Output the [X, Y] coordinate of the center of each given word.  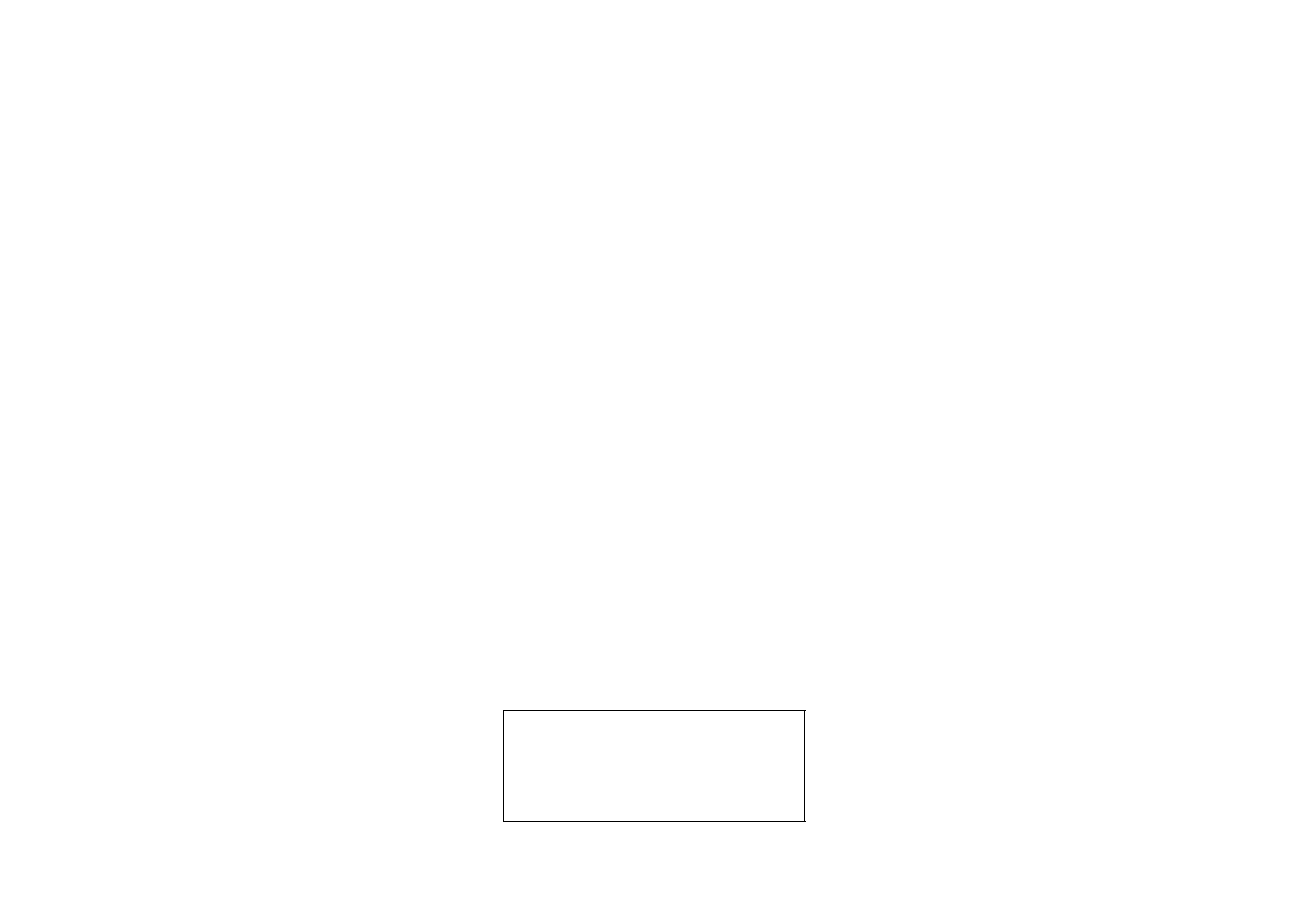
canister [635, 34]
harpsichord [1105, 854]
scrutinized [1092, 34]
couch [481, 842]
